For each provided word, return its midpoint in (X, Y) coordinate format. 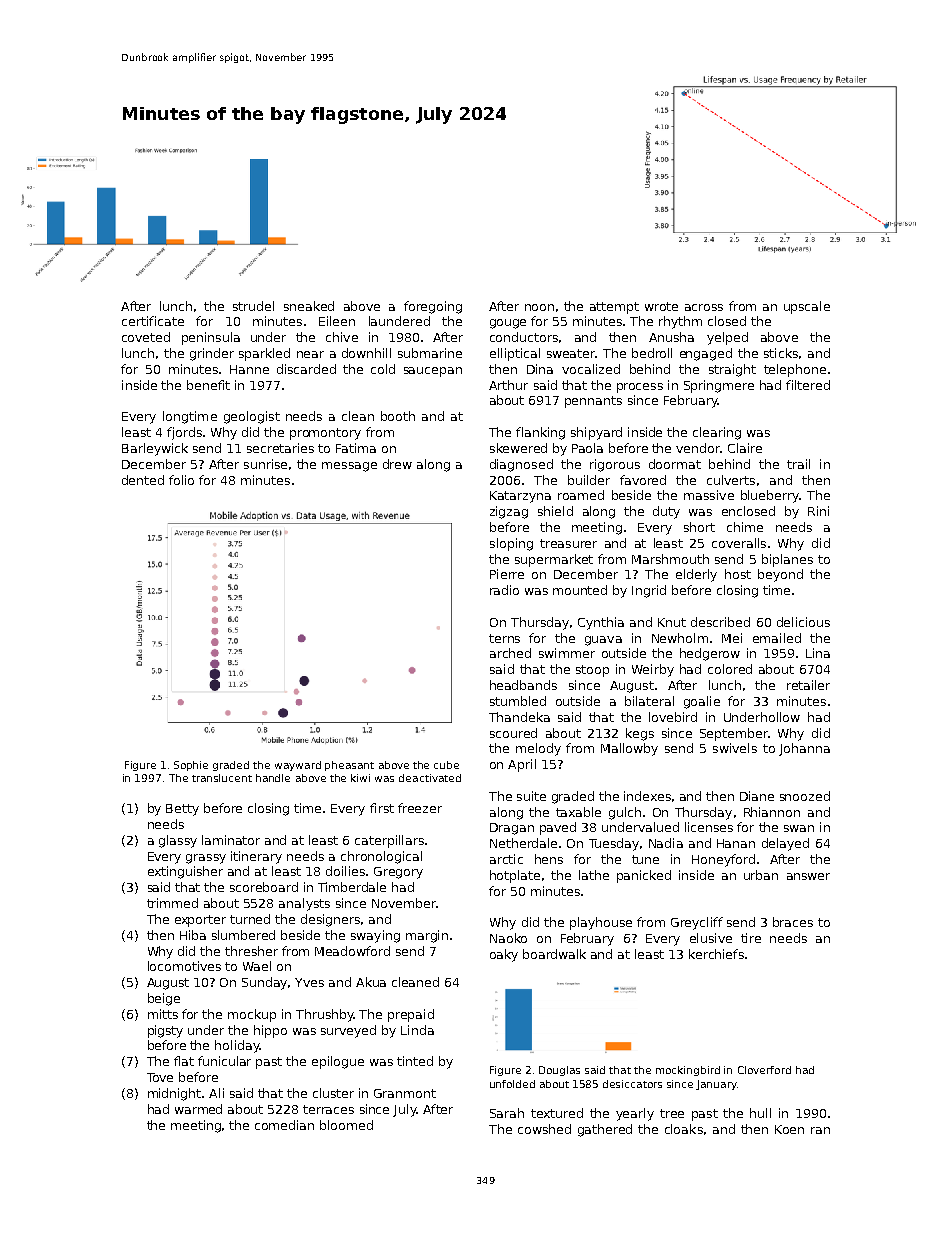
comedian (284, 1125)
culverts (731, 480)
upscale (807, 307)
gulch (625, 813)
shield (555, 511)
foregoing (433, 307)
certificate (153, 321)
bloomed (346, 1125)
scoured (513, 733)
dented (143, 480)
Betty (182, 810)
